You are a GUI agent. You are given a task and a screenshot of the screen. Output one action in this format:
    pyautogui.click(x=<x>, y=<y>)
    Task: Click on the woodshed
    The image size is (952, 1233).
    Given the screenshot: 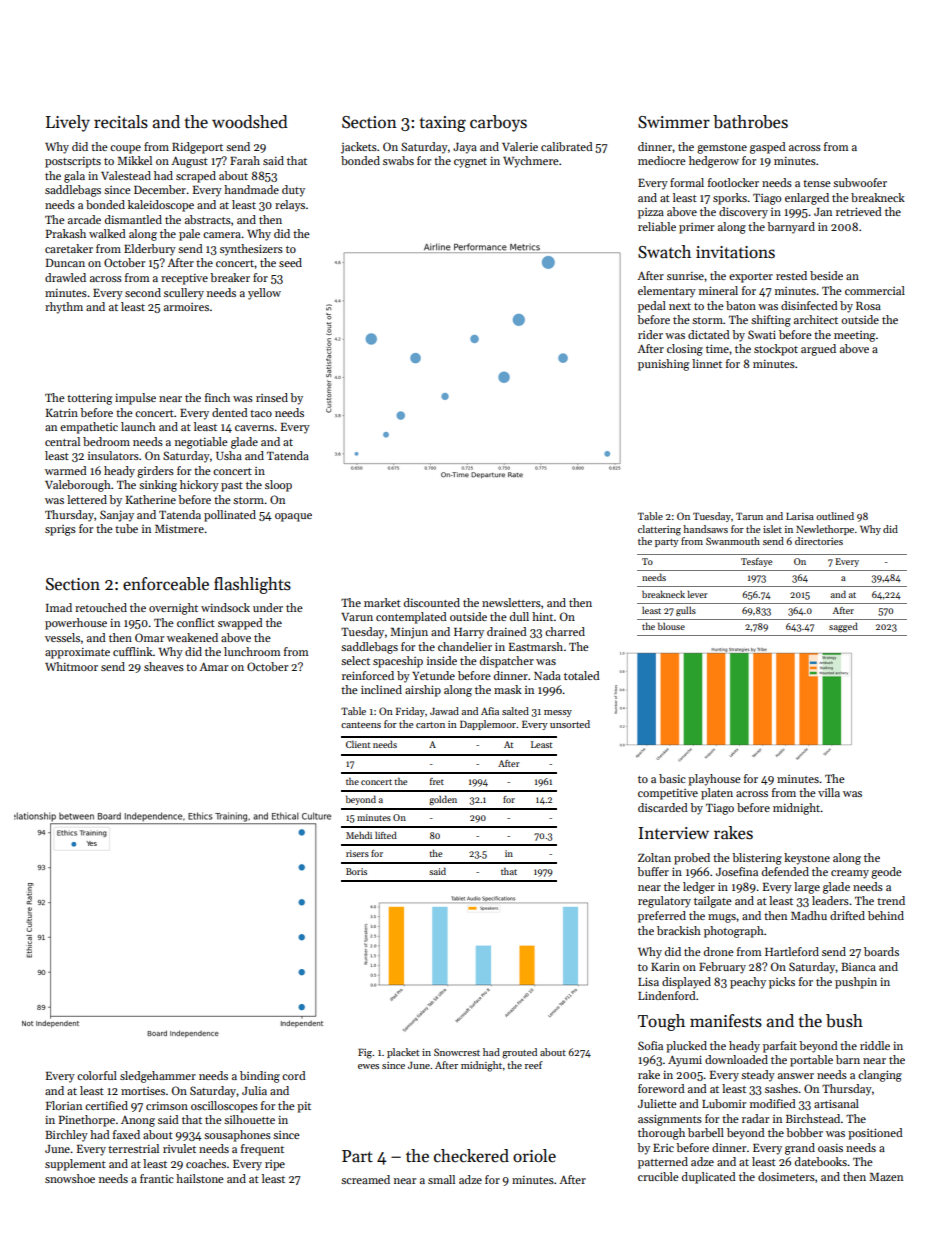 What is the action you would take?
    pyautogui.click(x=250, y=122)
